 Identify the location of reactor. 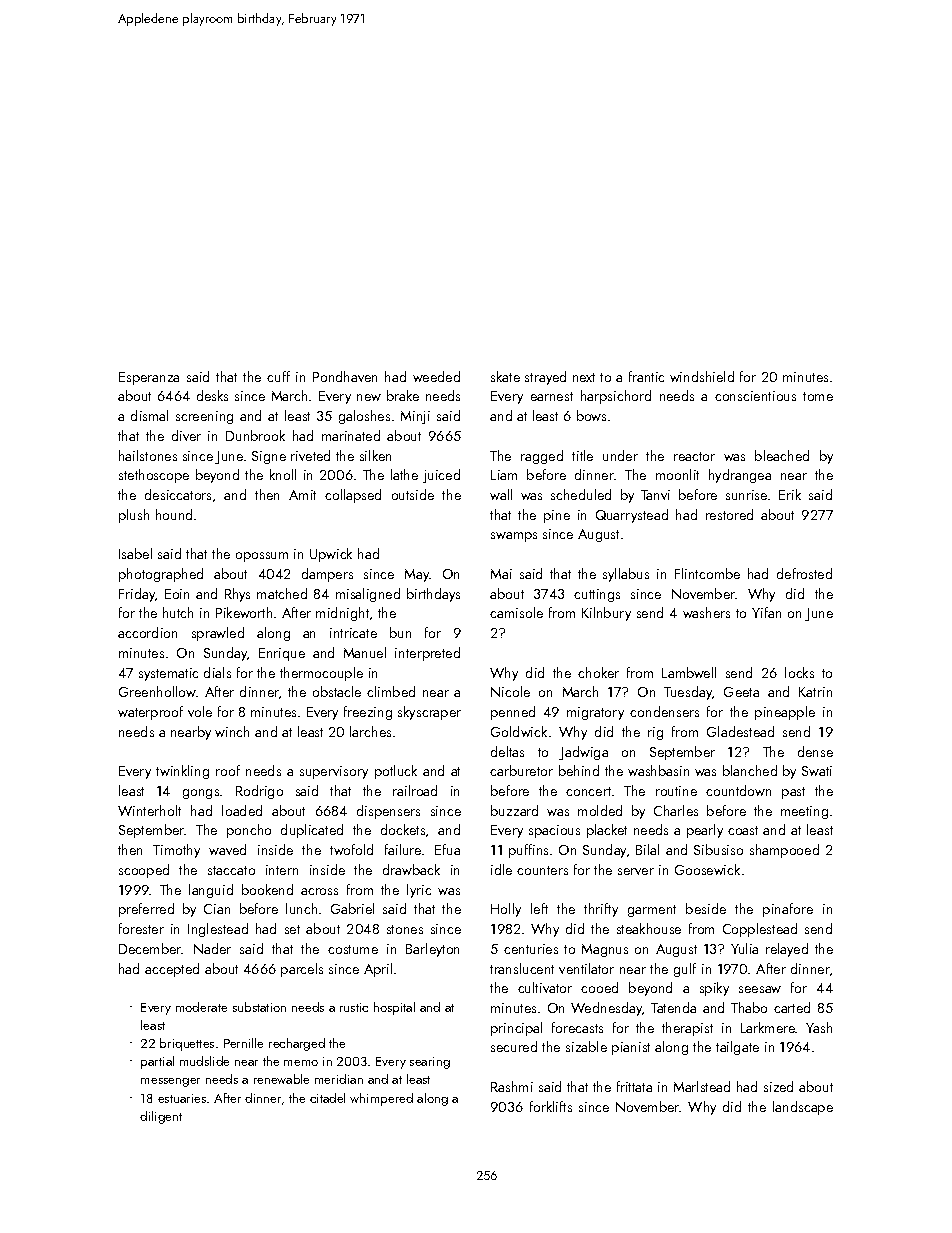
(694, 456).
